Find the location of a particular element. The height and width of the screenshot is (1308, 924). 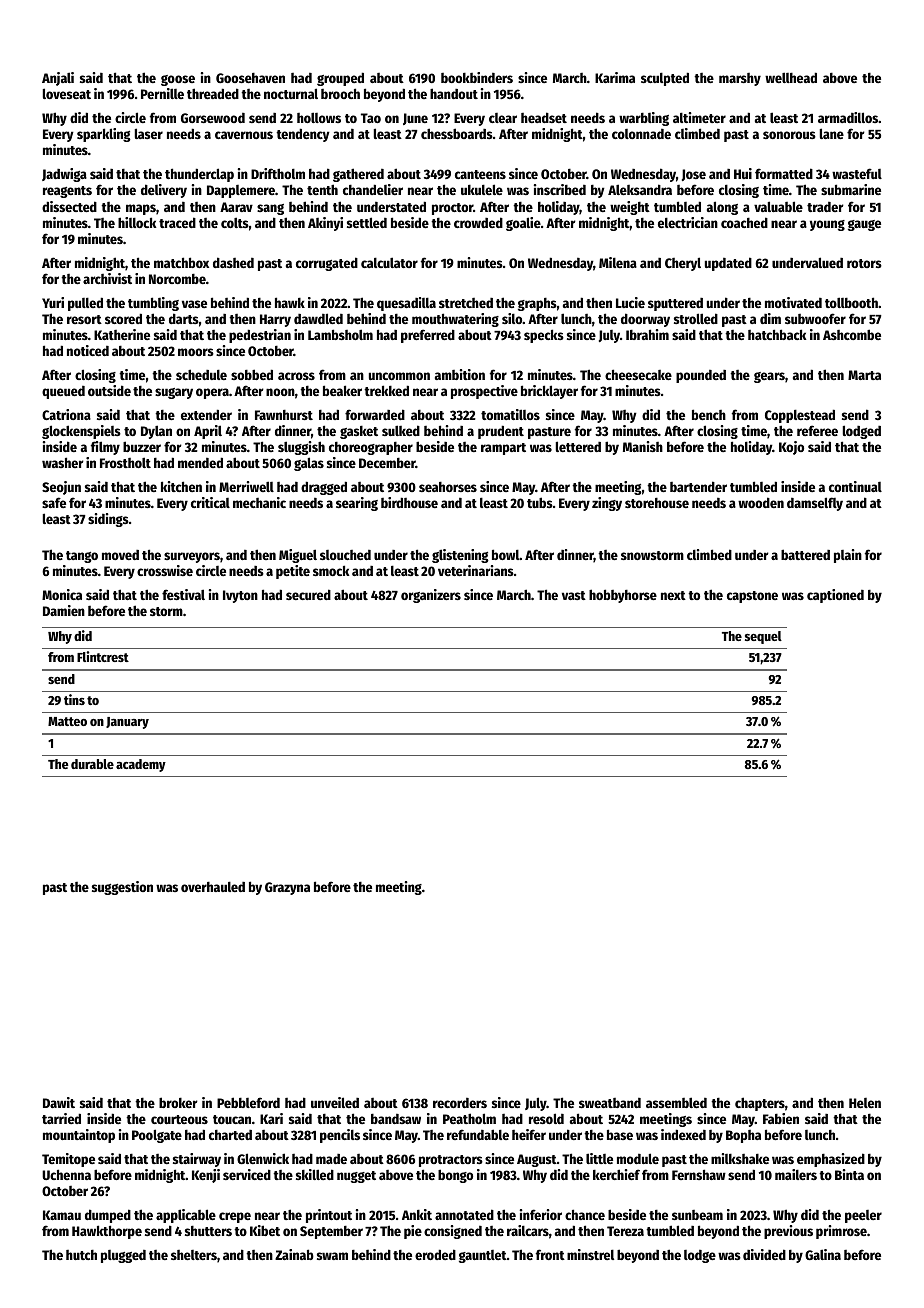

Marta is located at coordinates (864, 375).
